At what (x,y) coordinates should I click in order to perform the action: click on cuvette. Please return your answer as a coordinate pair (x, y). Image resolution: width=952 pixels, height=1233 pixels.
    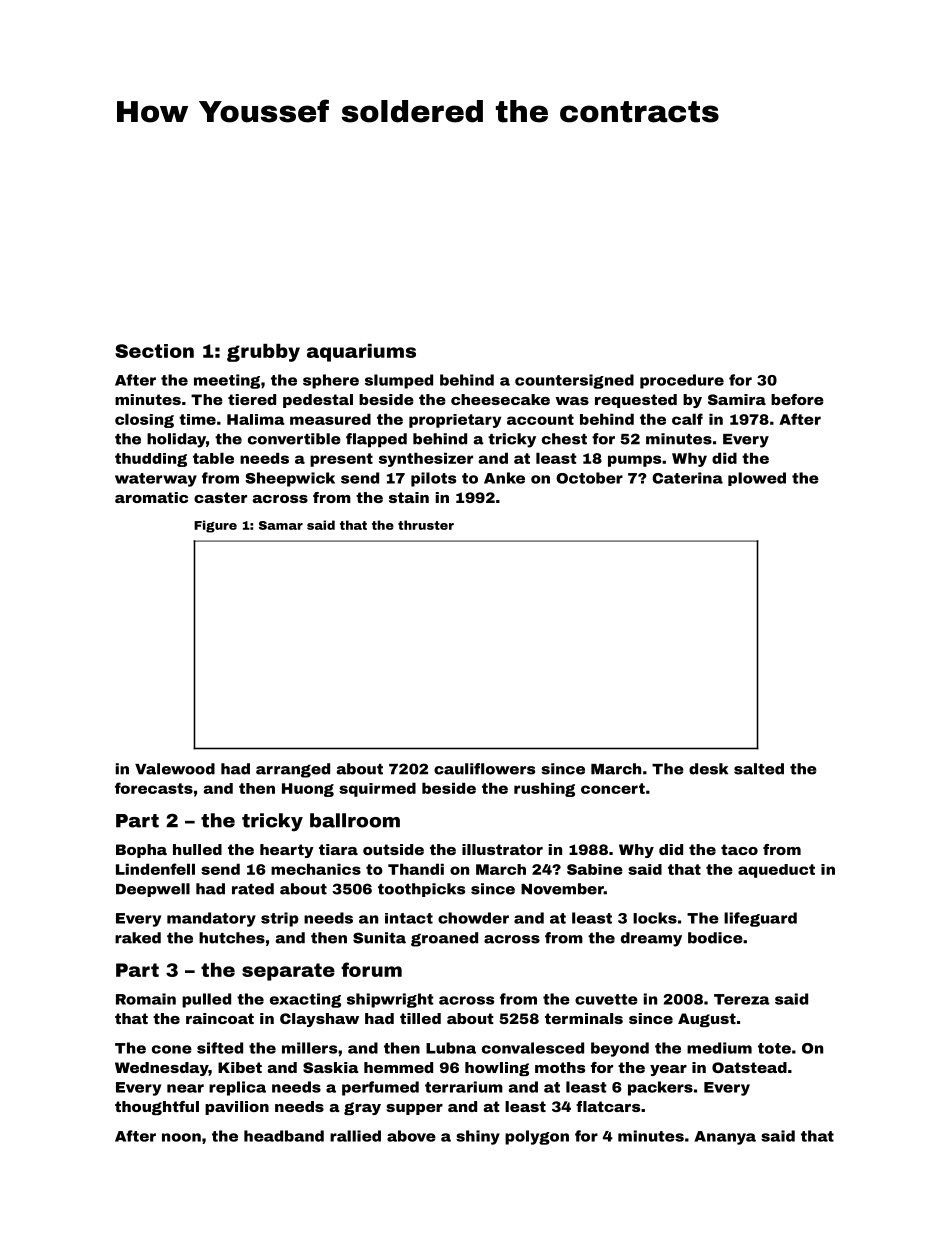
    Looking at the image, I should click on (606, 999).
